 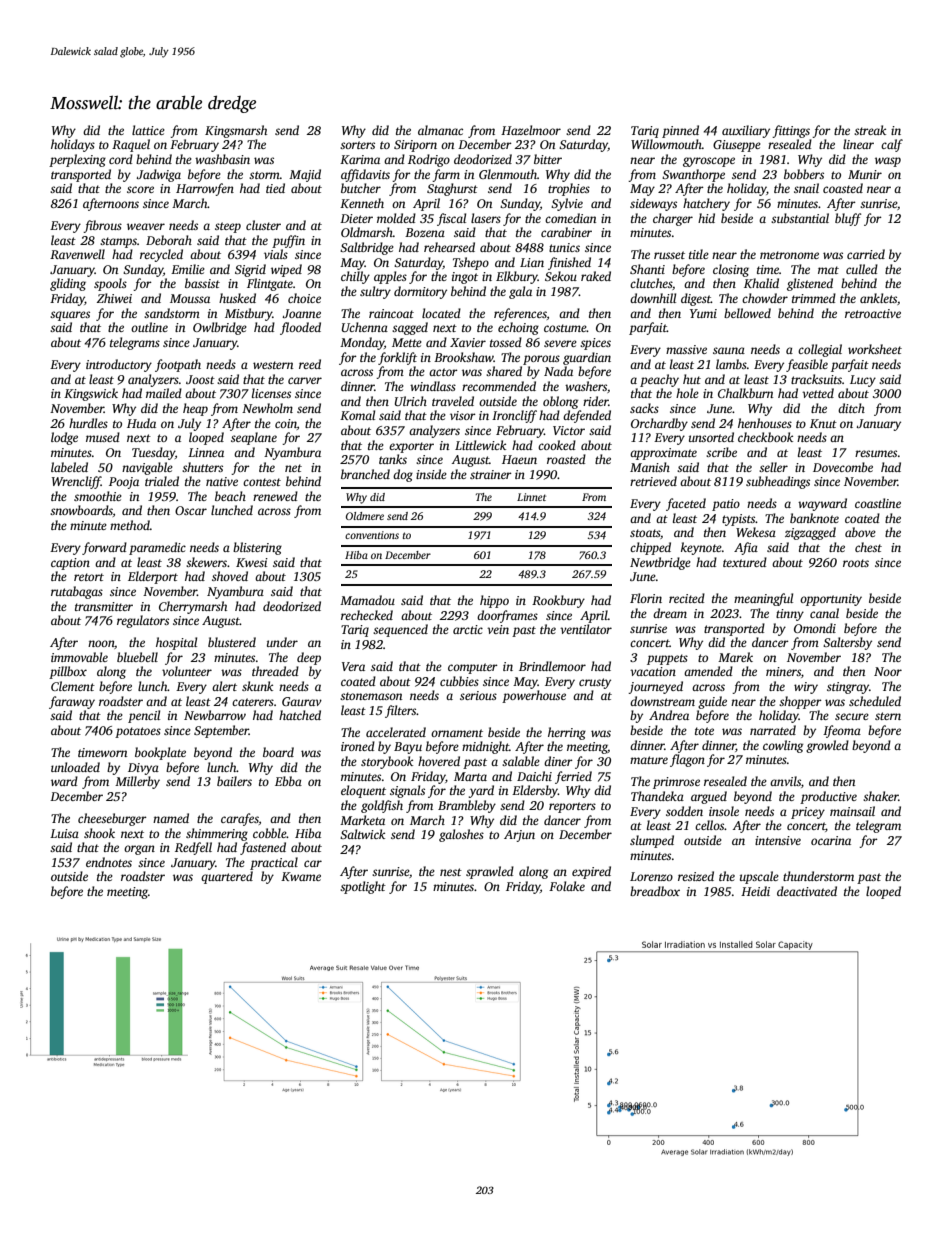 What do you see at coordinates (440, 130) in the screenshot?
I see `almanac` at bounding box center [440, 130].
